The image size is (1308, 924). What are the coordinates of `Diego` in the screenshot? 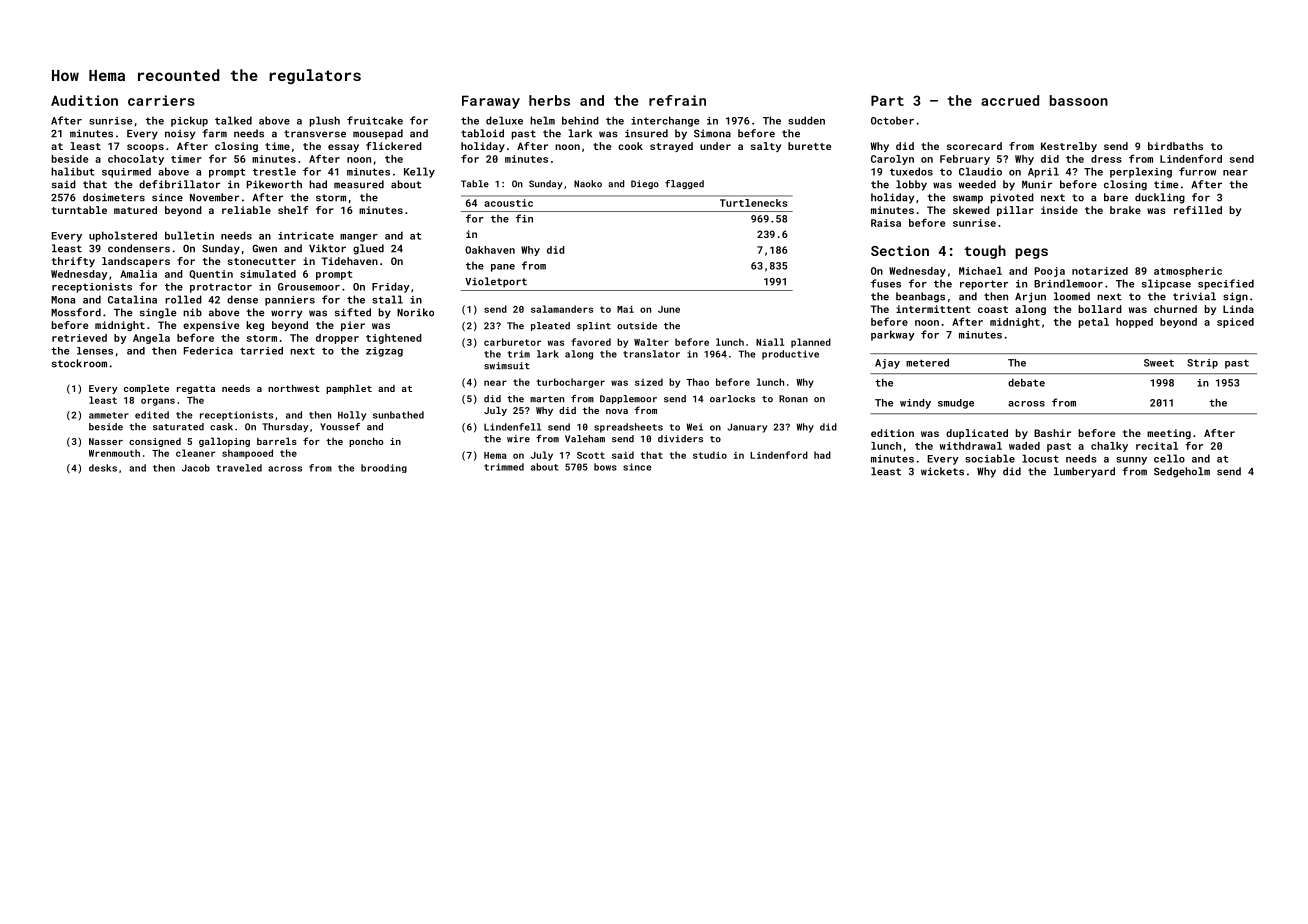 It's located at (645, 184).
